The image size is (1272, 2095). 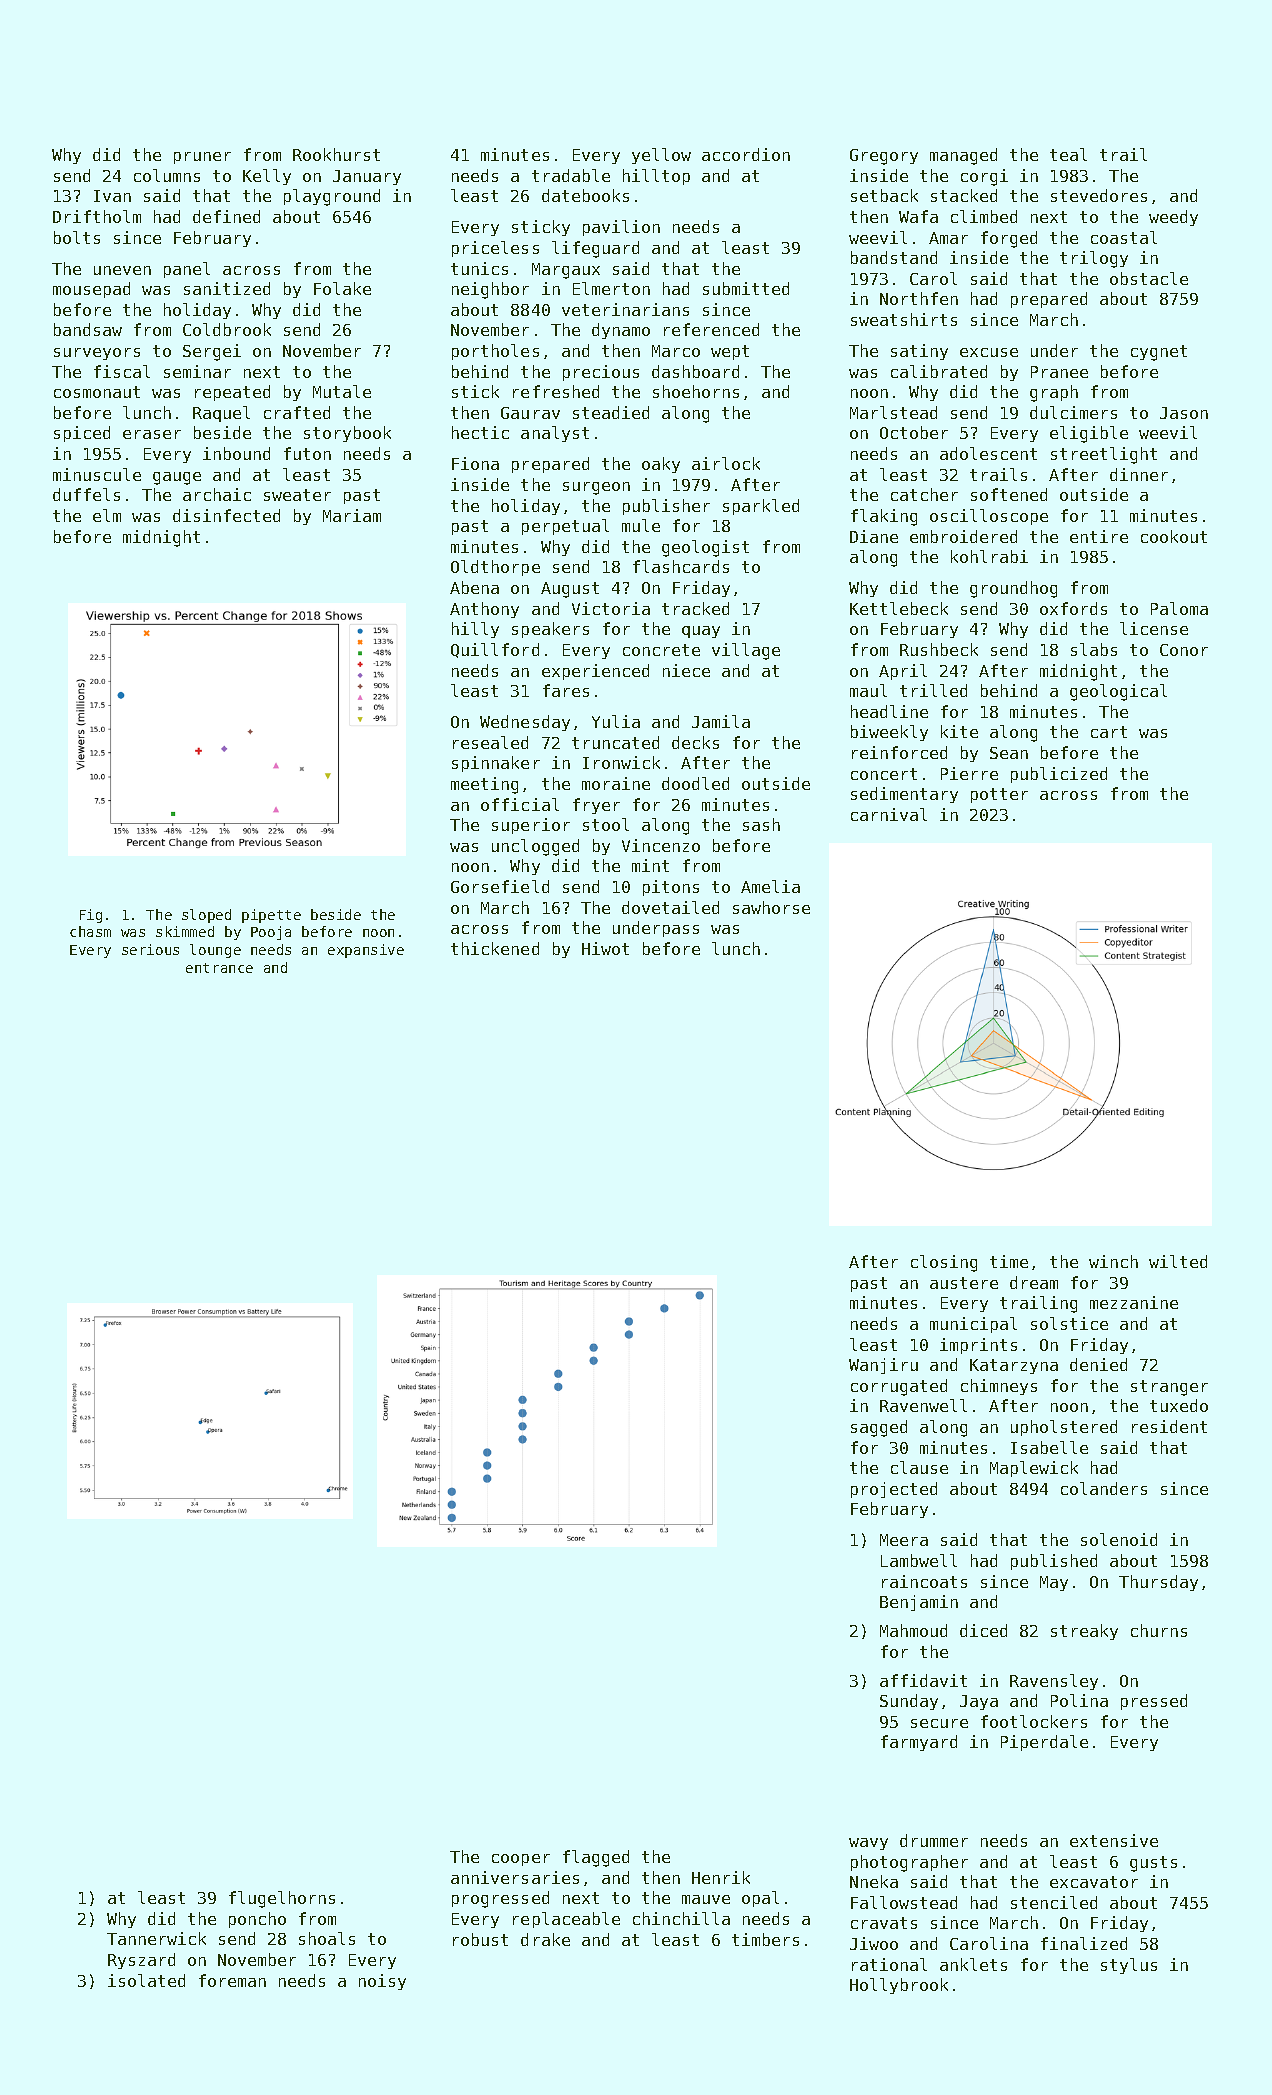 I want to click on cooper, so click(x=521, y=1860).
